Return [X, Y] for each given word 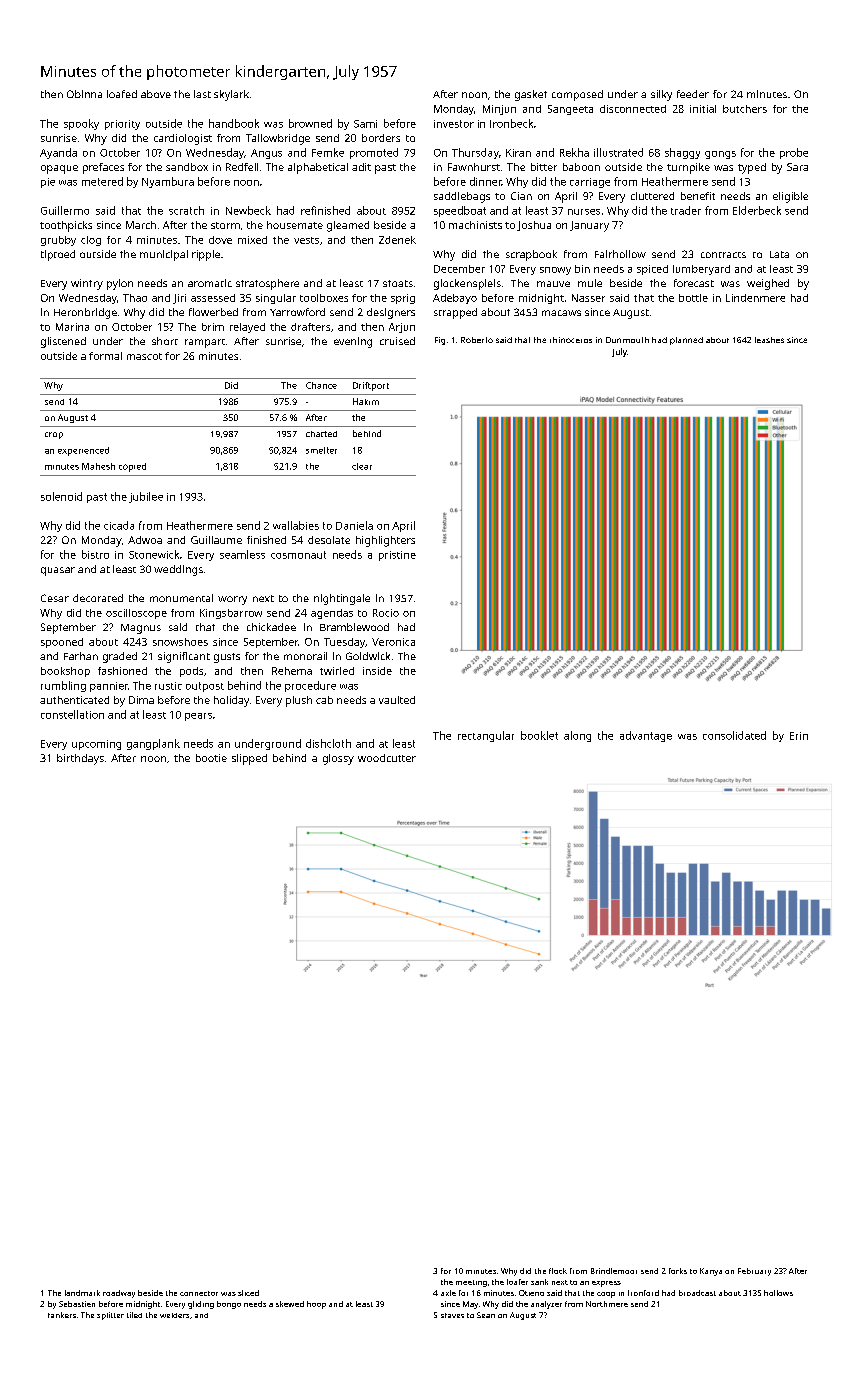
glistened [63, 342]
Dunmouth [627, 340]
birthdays [80, 759]
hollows [778, 1293]
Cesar [55, 598]
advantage [646, 736]
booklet [539, 735]
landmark [82, 1293]
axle [448, 1293]
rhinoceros [571, 340]
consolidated [734, 735]
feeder [693, 94]
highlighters [385, 541]
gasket [531, 95]
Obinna [84, 94]
